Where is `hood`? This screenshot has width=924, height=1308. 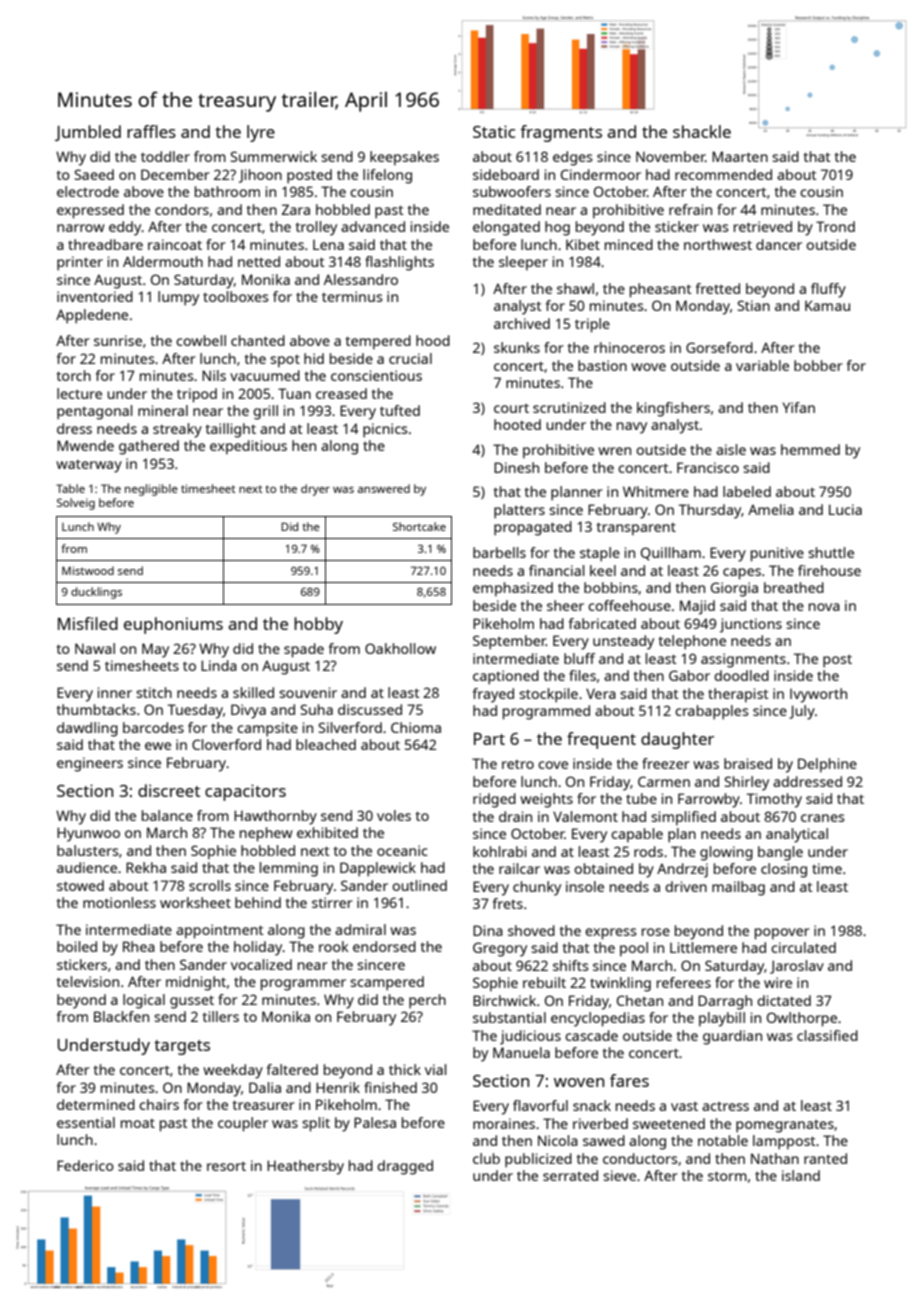
hood is located at coordinates (433, 340).
